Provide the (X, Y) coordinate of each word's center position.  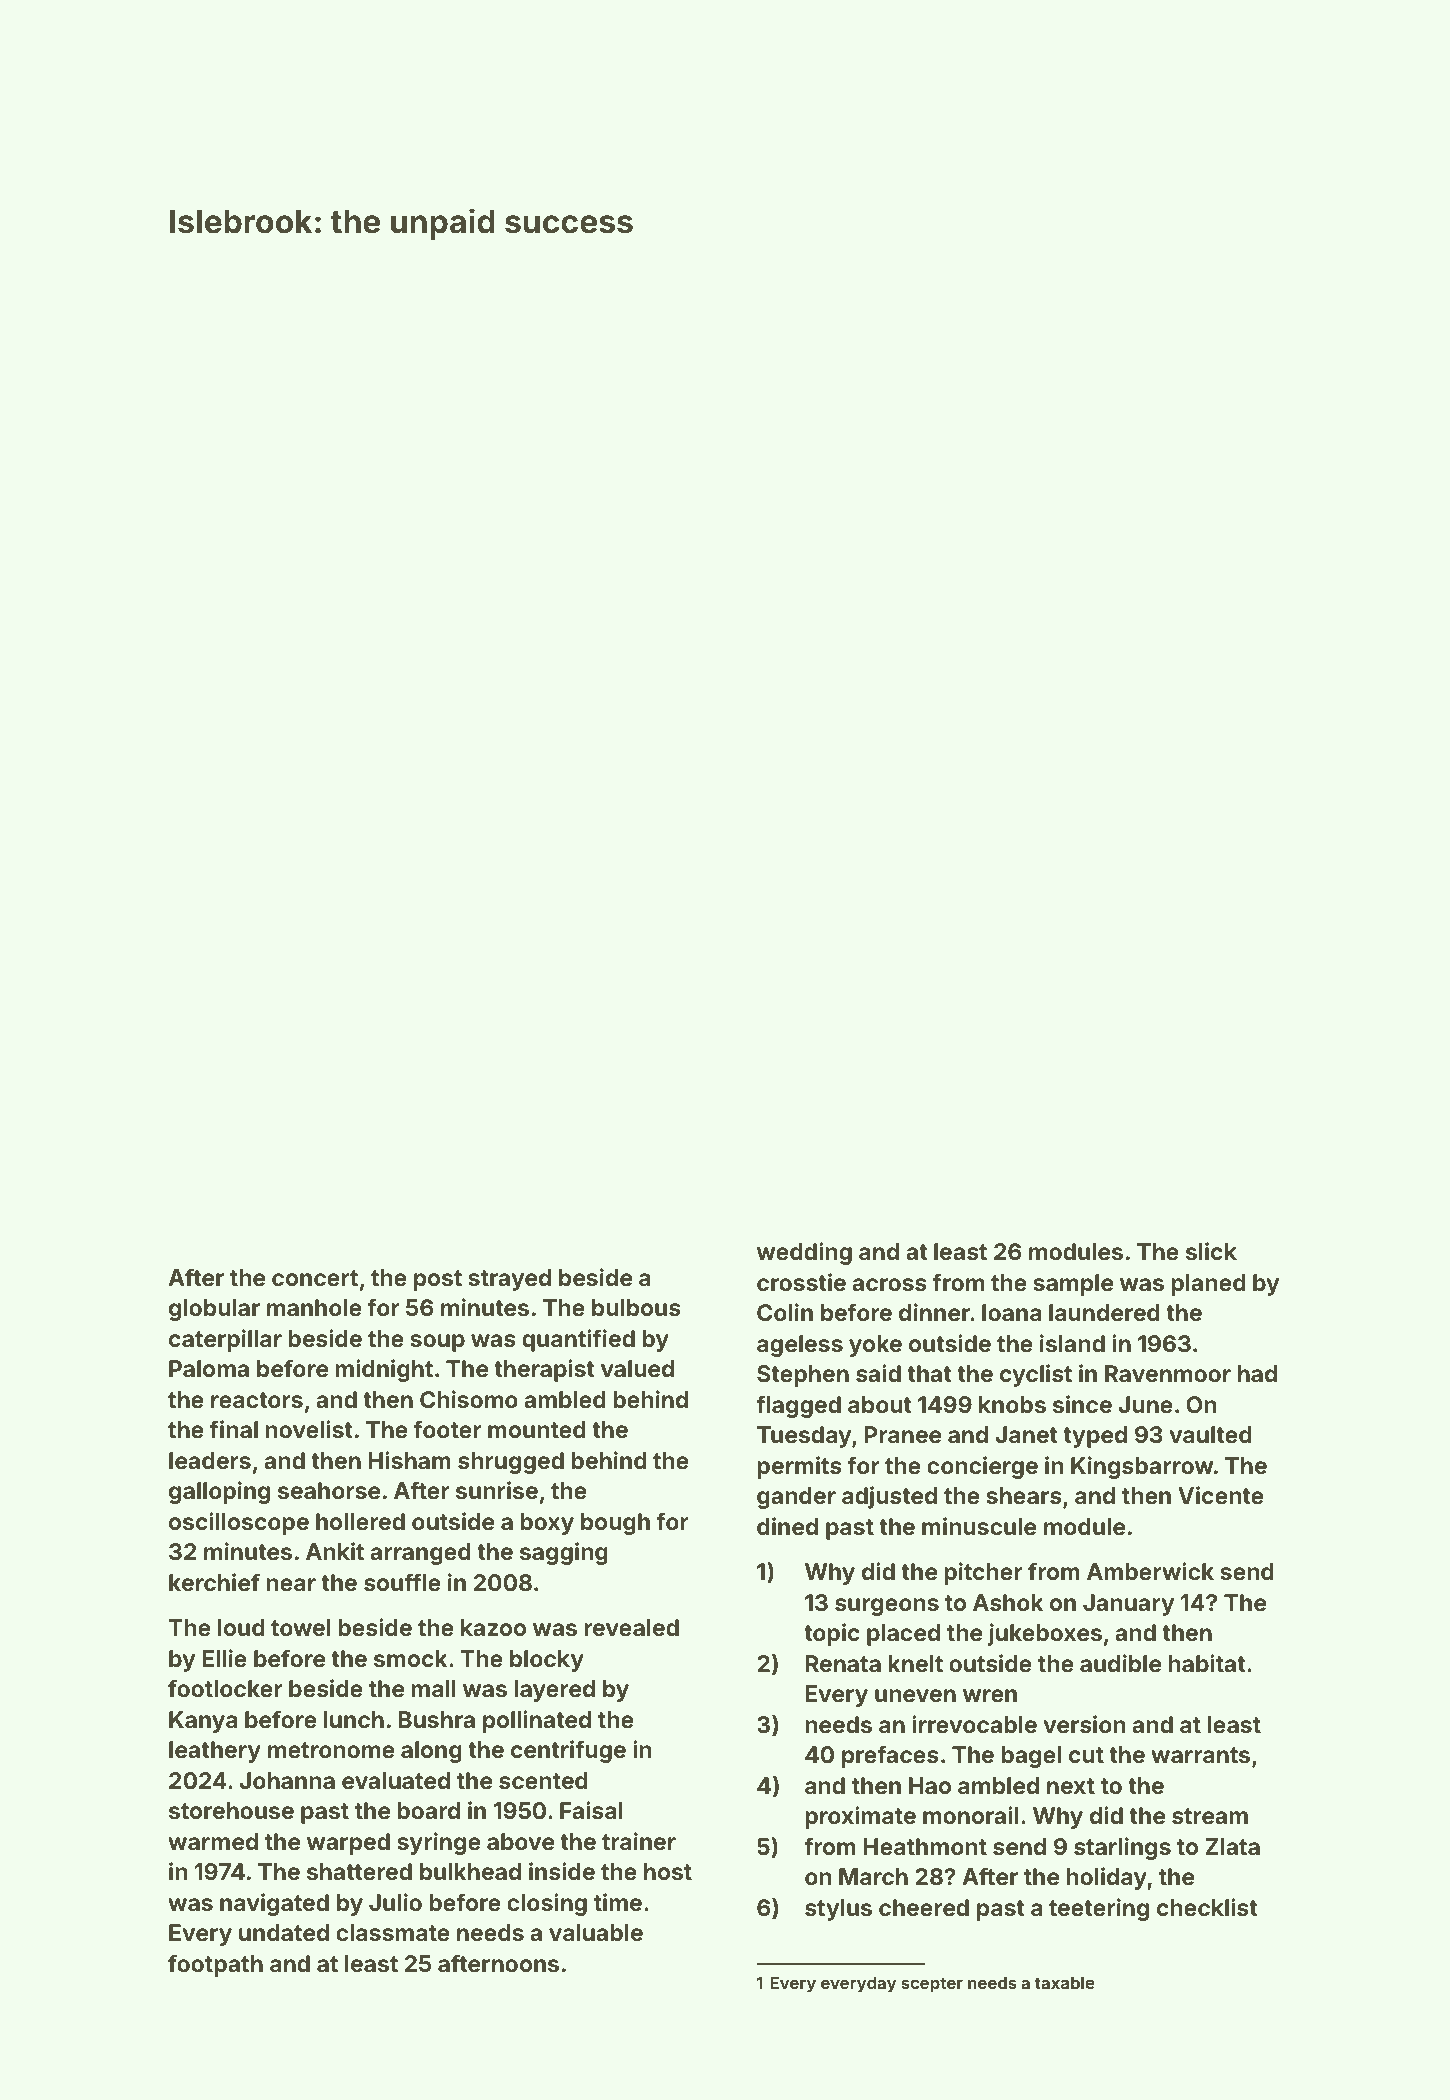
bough (615, 1524)
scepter (932, 1985)
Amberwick (1150, 1571)
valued (637, 1369)
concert (315, 1278)
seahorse (329, 1491)
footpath (215, 1965)
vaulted (1210, 1435)
